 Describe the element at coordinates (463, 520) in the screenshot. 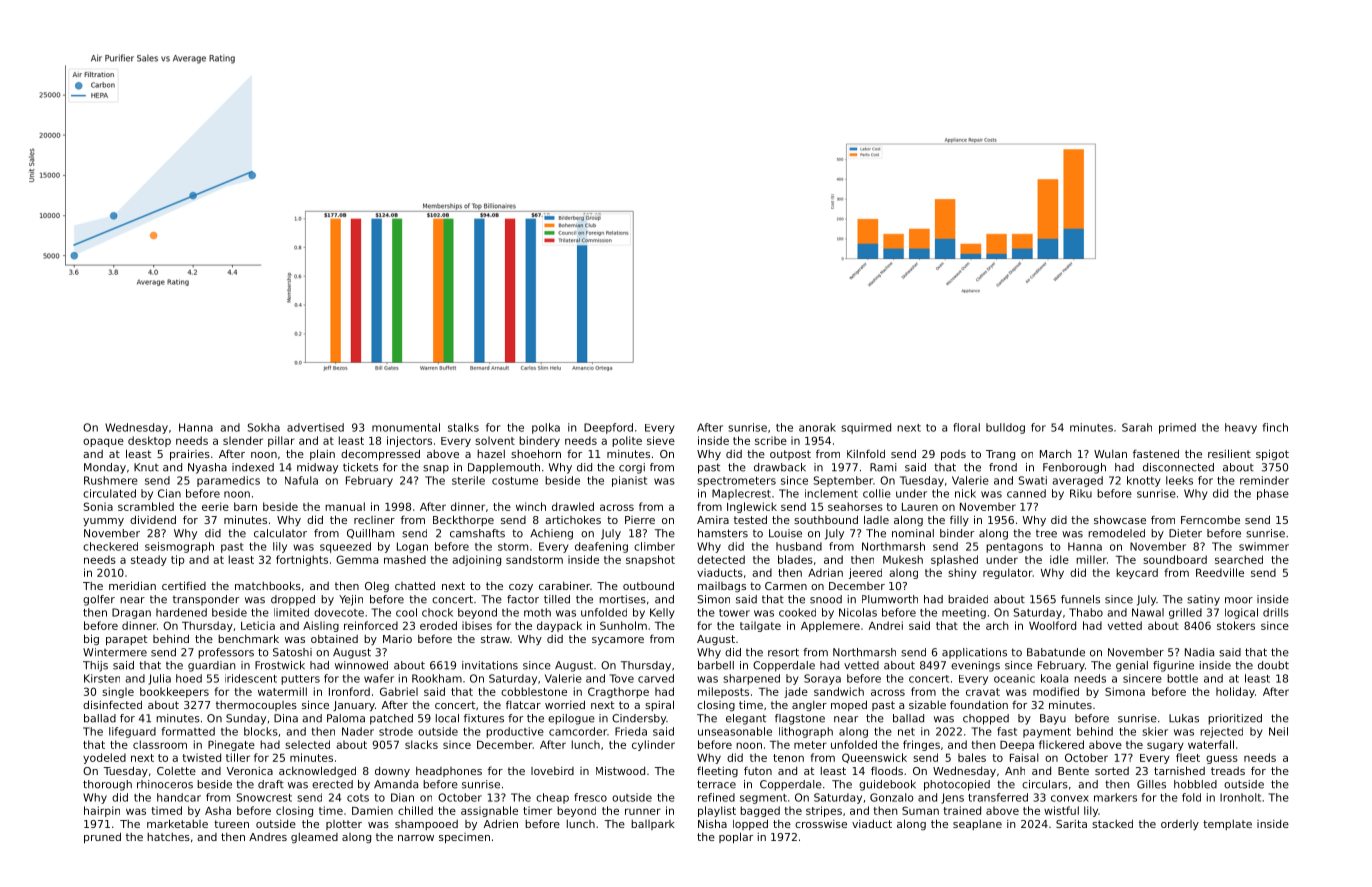

I see `Beckthorpe` at that location.
